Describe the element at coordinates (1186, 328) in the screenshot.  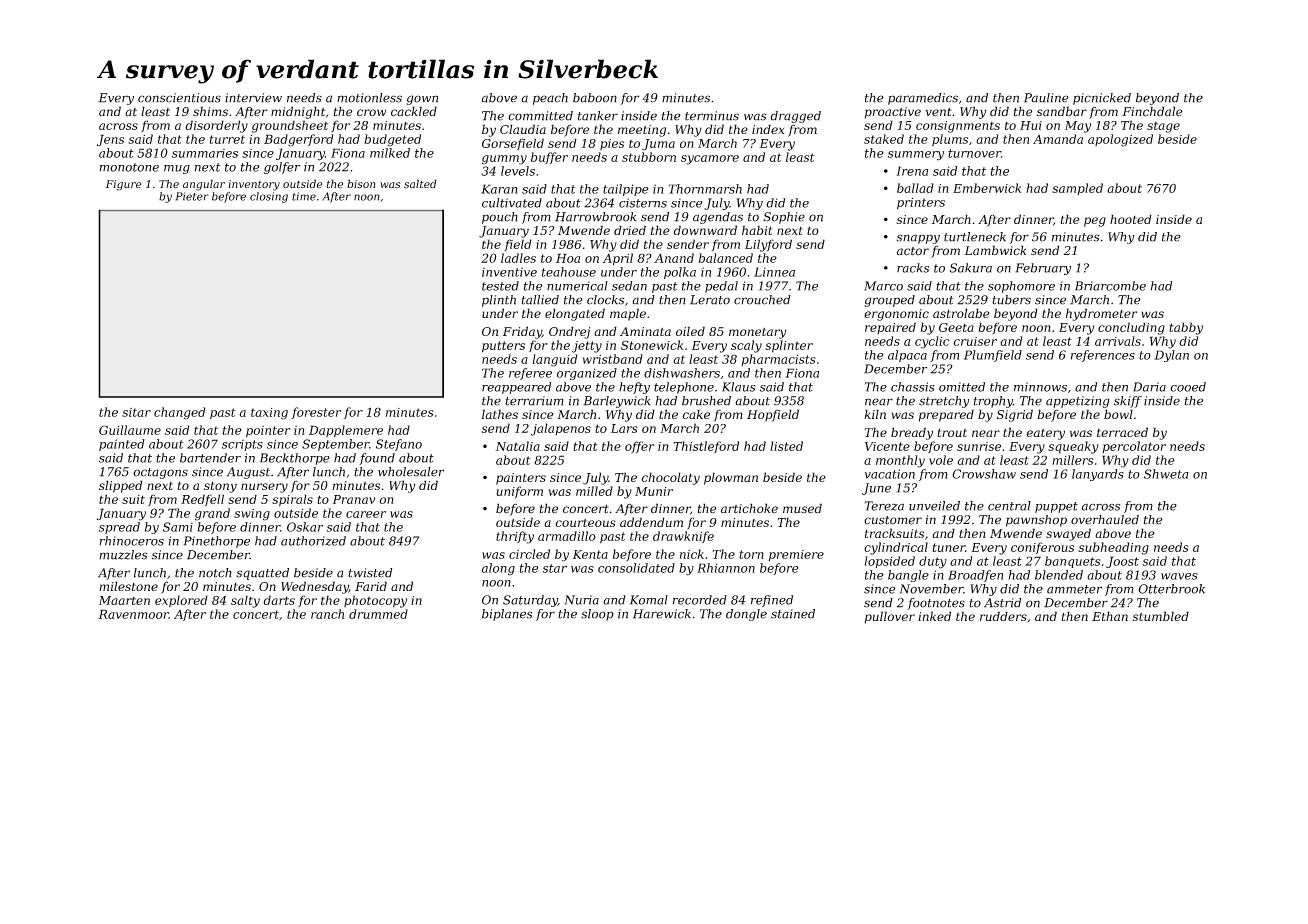
I see `tabby` at that location.
